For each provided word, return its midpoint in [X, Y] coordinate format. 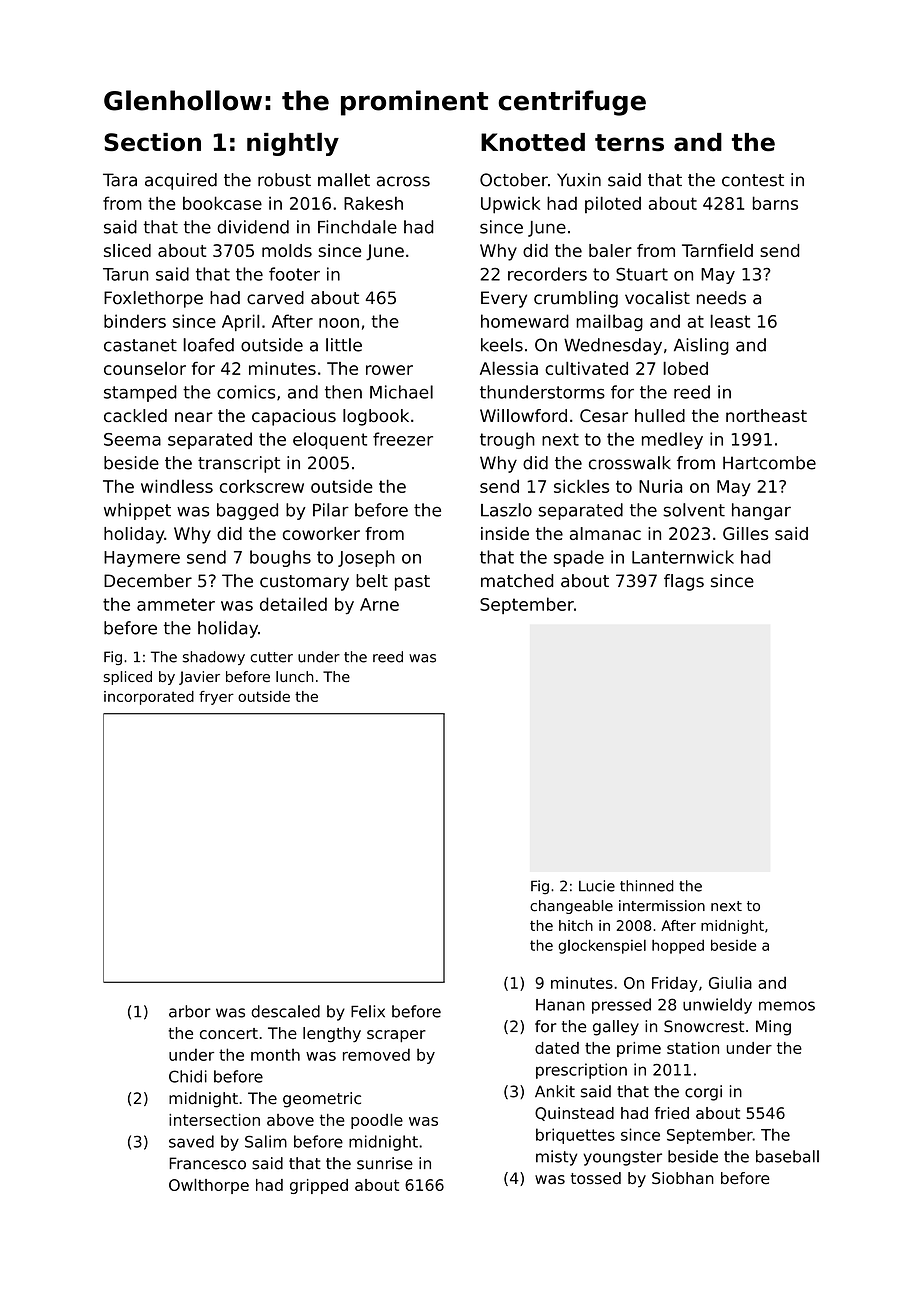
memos [787, 1006]
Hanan [560, 1005]
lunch [294, 676]
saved [191, 1141]
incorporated [149, 698]
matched [517, 581]
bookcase [222, 203]
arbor [190, 1011]
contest [753, 180]
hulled [660, 415]
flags [684, 582]
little [344, 345]
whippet [137, 511]
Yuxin [579, 180]
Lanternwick [683, 557]
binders [135, 321]
